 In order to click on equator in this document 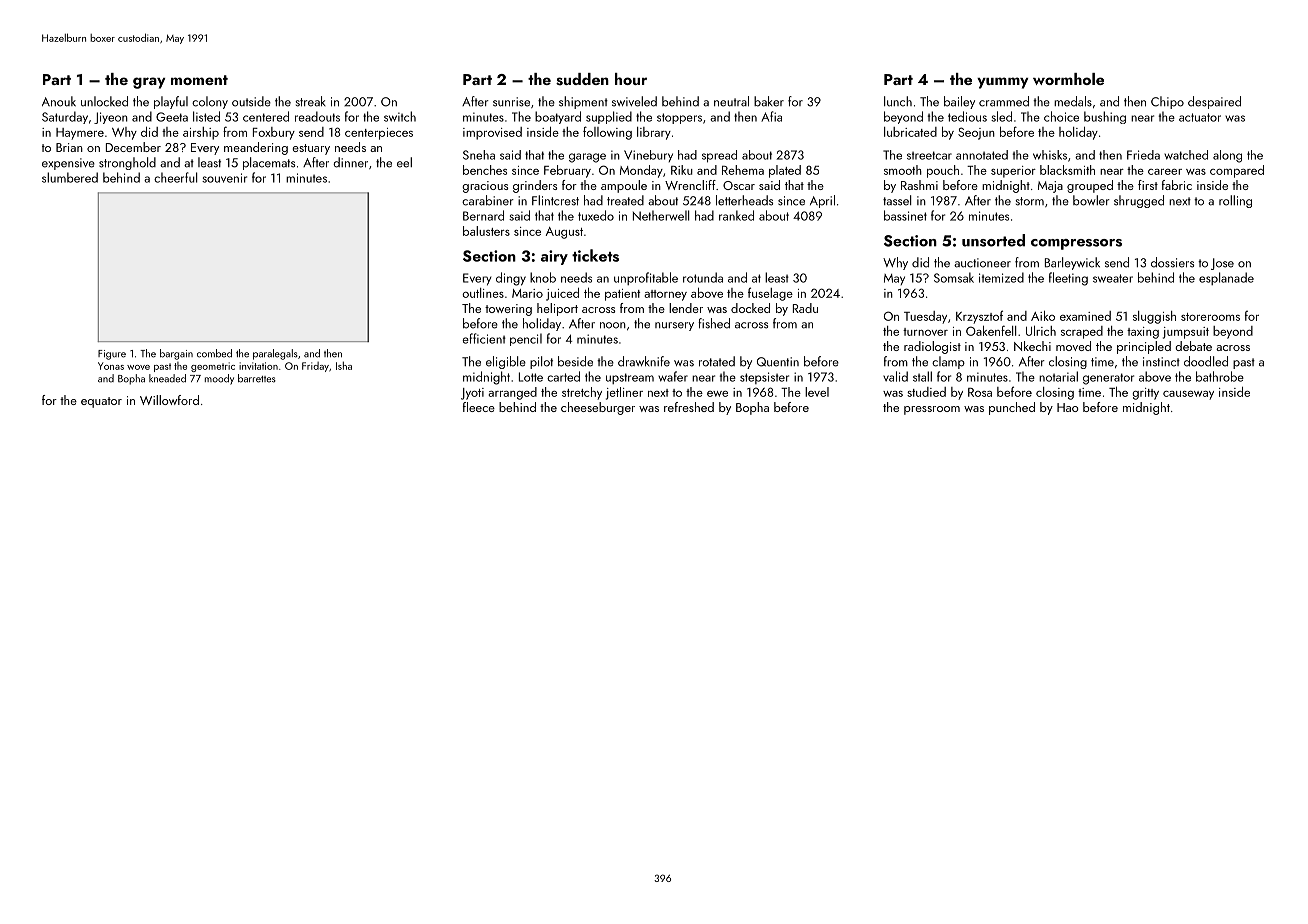, I will do `click(101, 402)`.
